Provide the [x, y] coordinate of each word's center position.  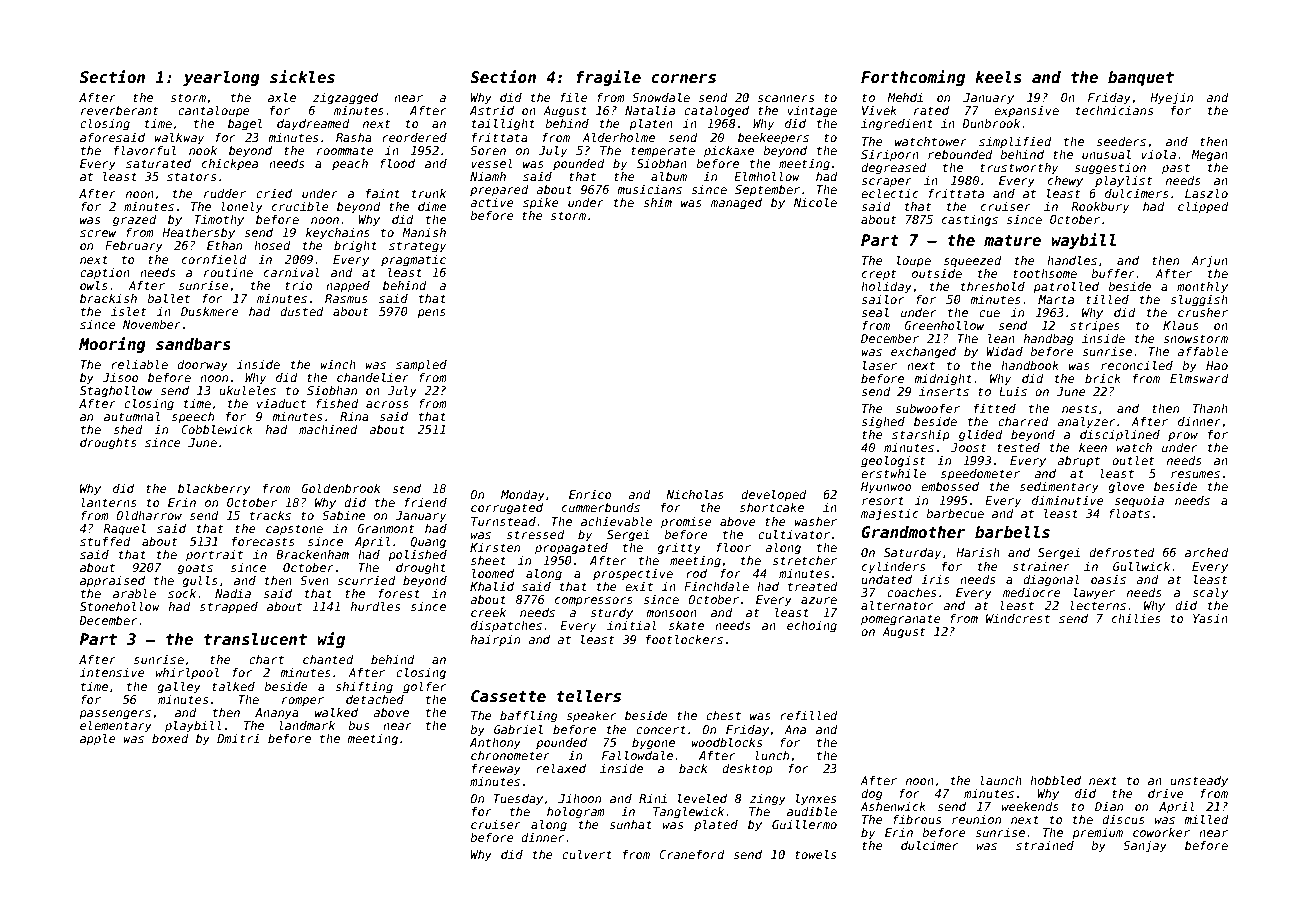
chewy [1065, 182]
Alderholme [618, 137]
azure [819, 600]
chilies [1136, 618]
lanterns [109, 502]
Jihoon [579, 798]
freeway [496, 770]
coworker [1161, 832]
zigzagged [345, 99]
